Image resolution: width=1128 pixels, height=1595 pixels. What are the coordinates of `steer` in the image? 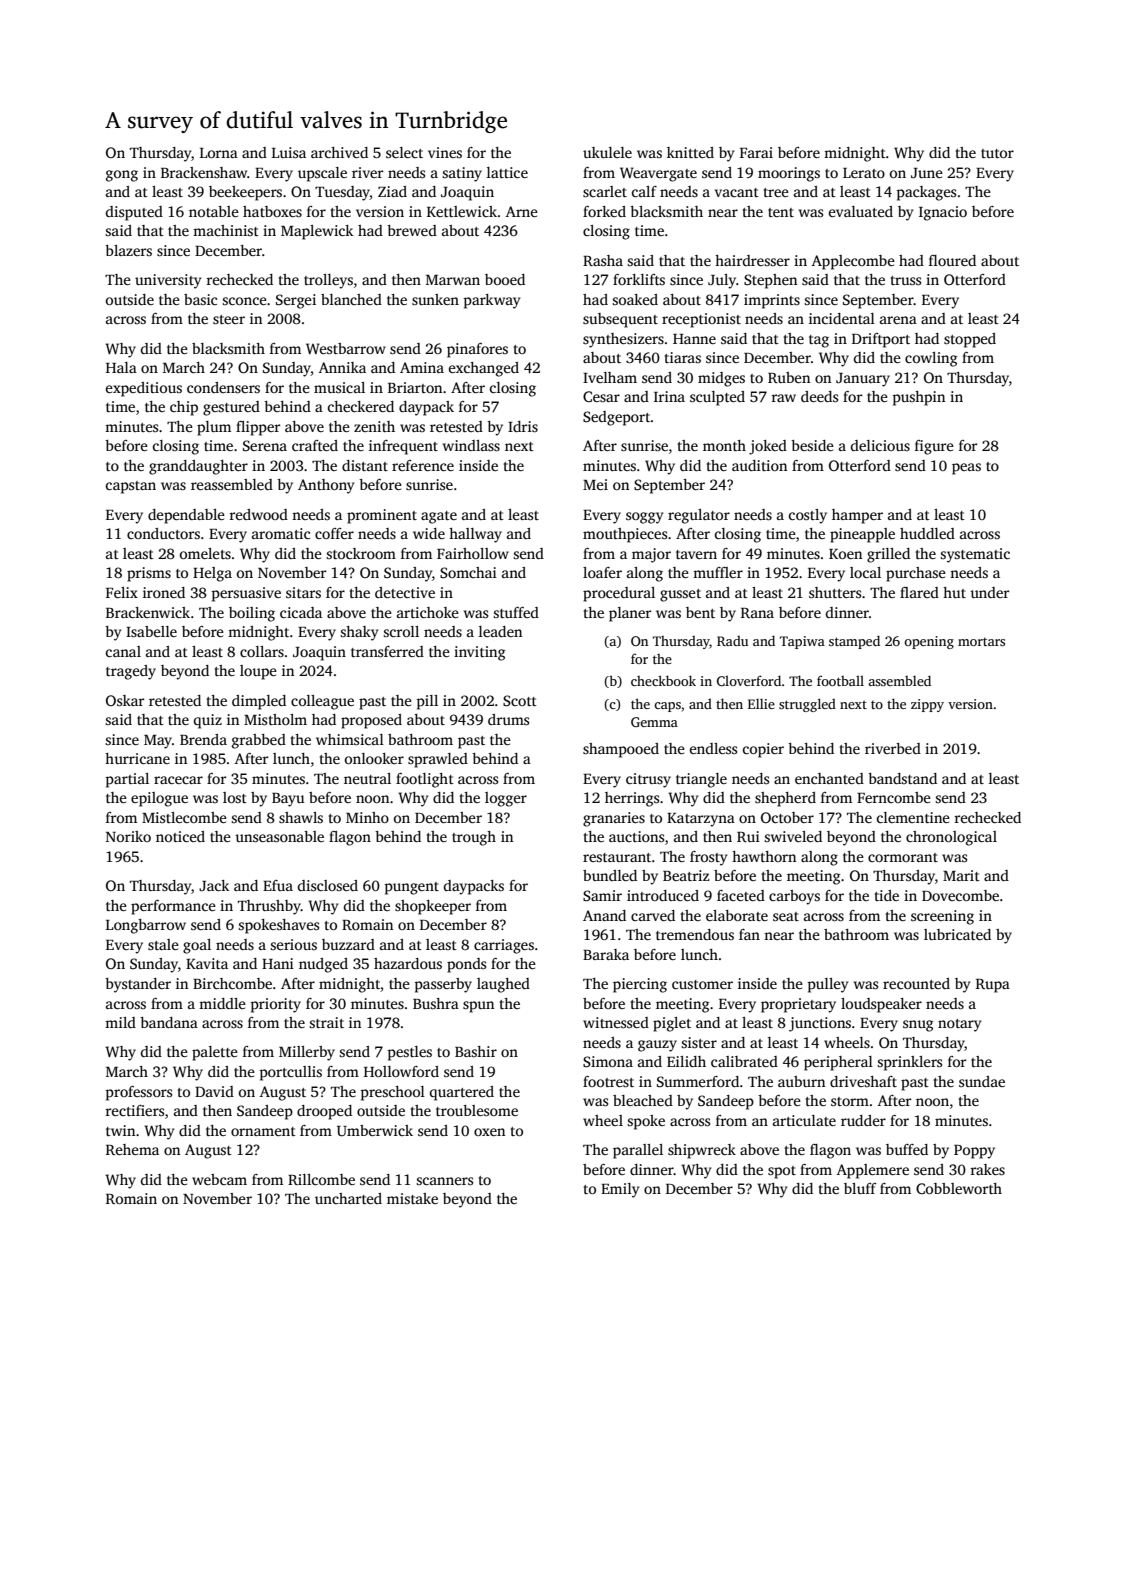 It's located at (229, 319).
